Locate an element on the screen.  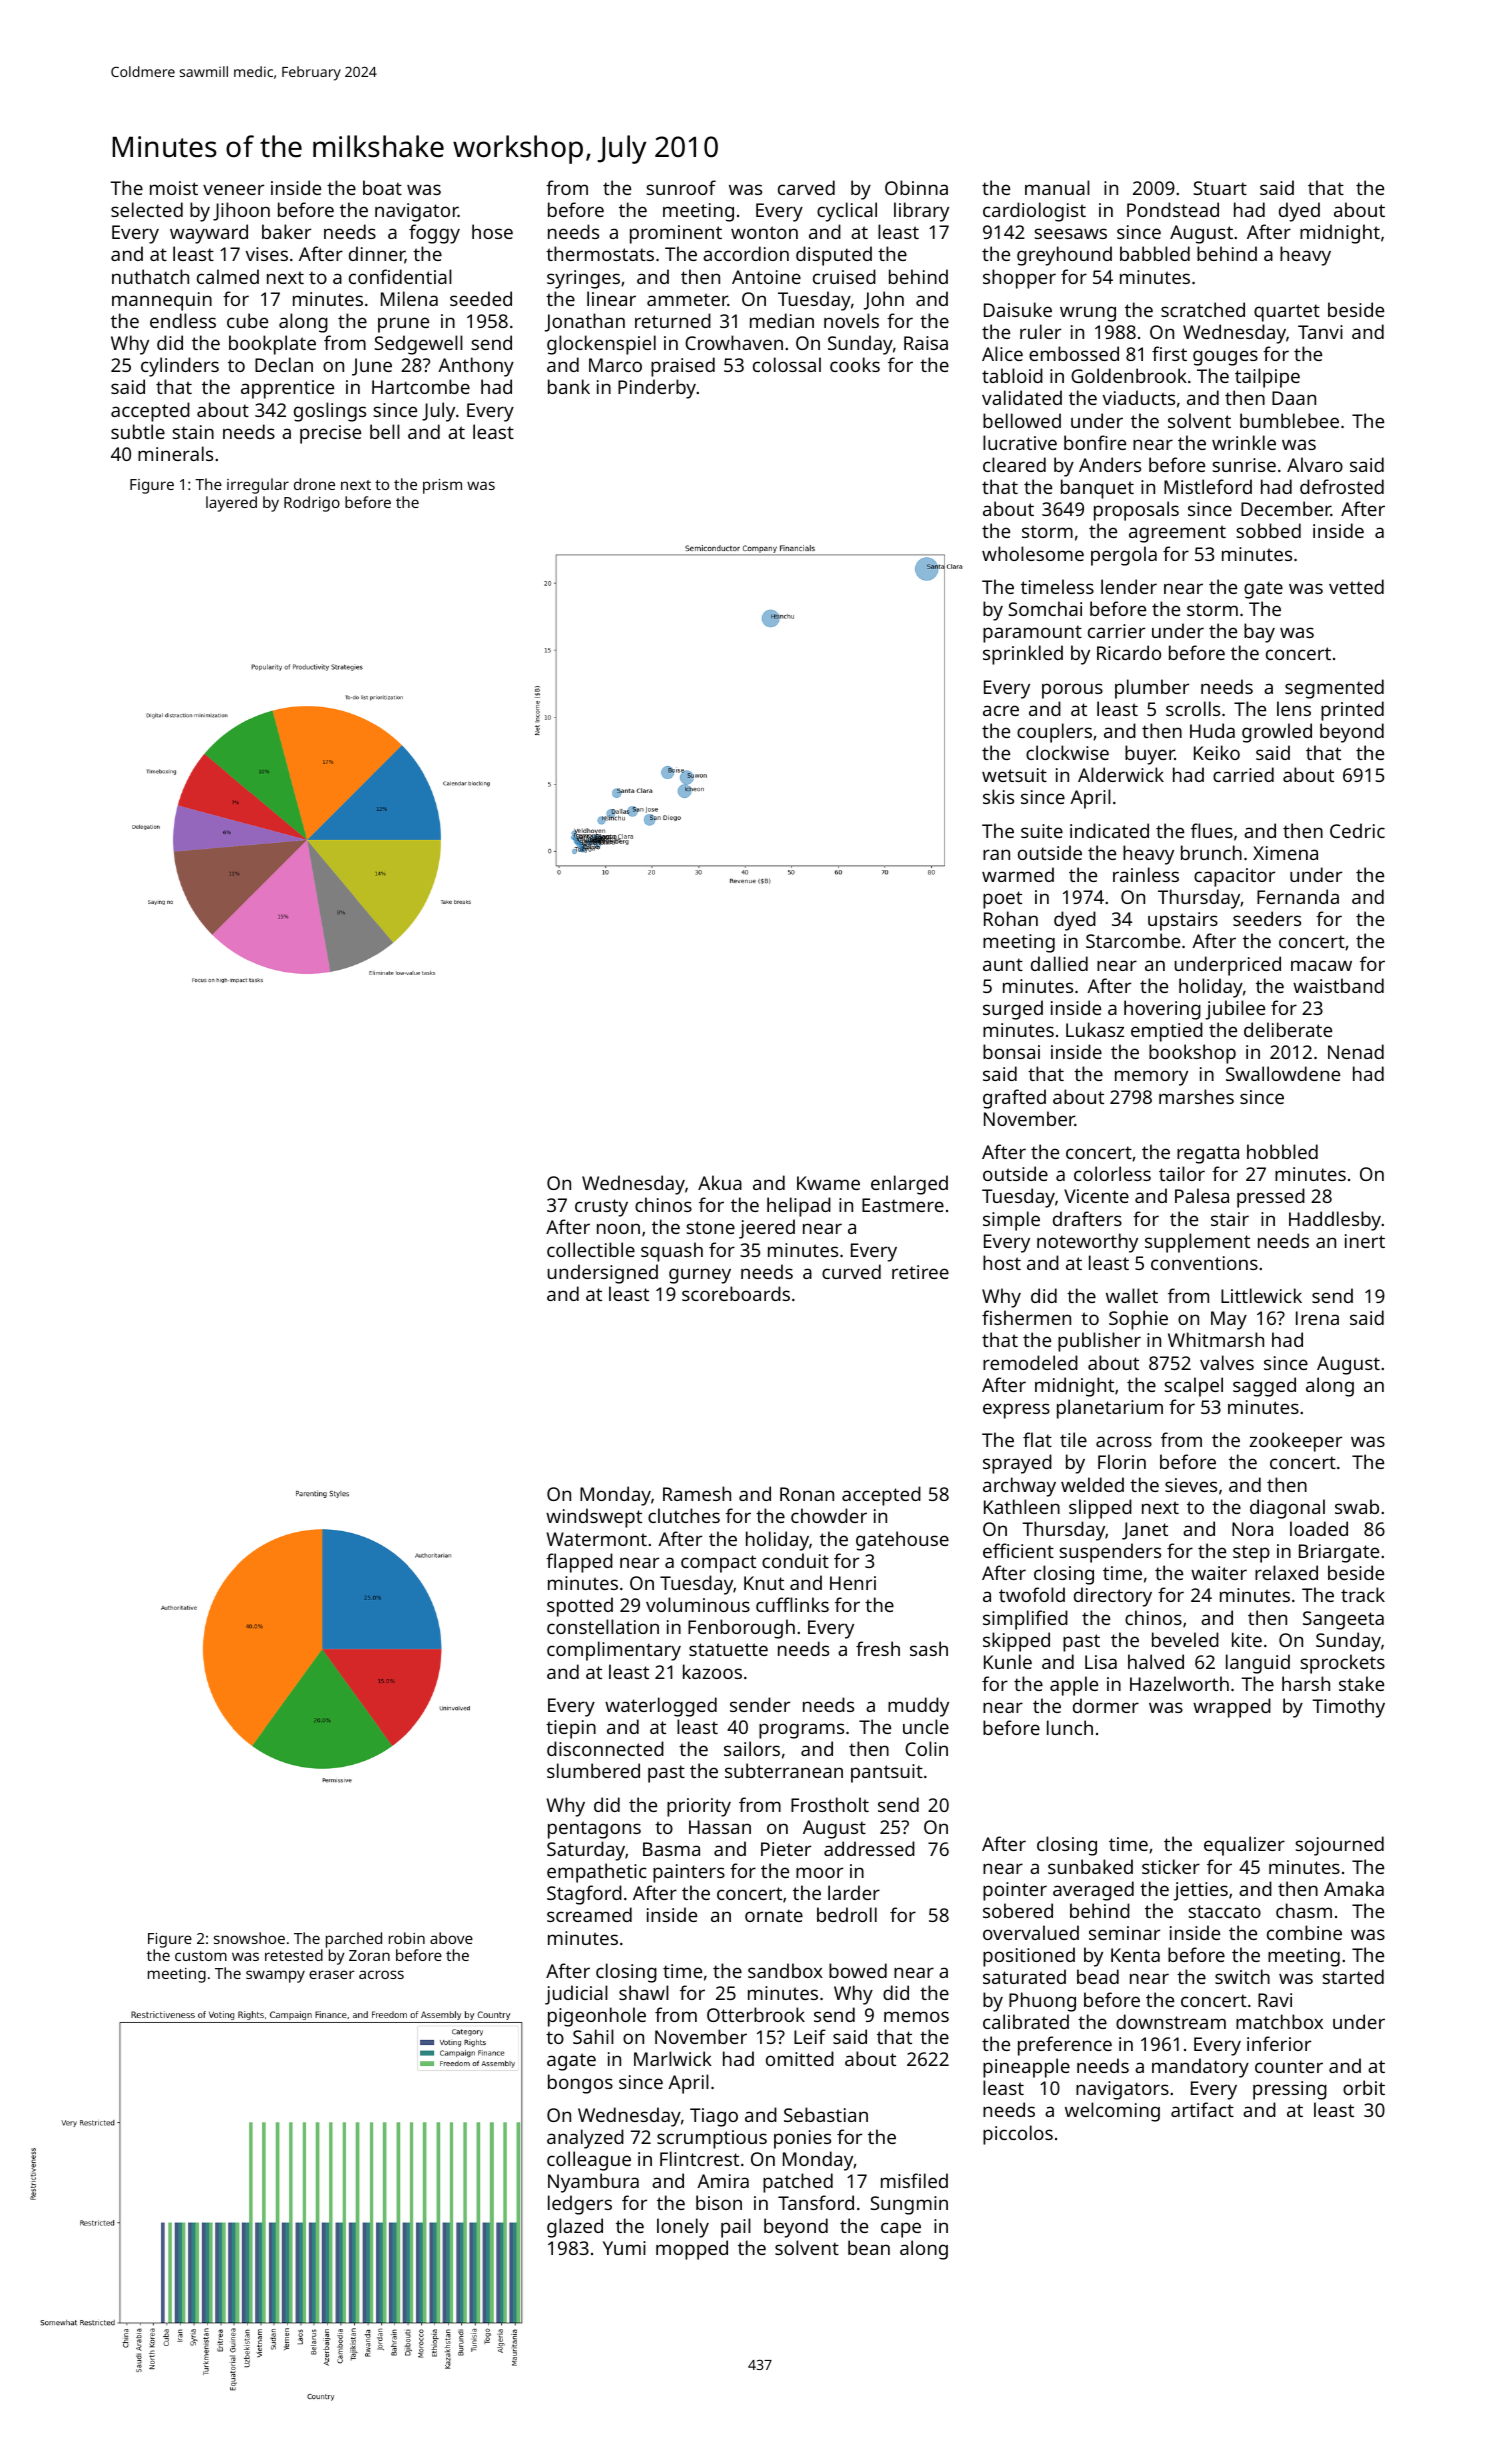
emptied is located at coordinates (1167, 1032).
